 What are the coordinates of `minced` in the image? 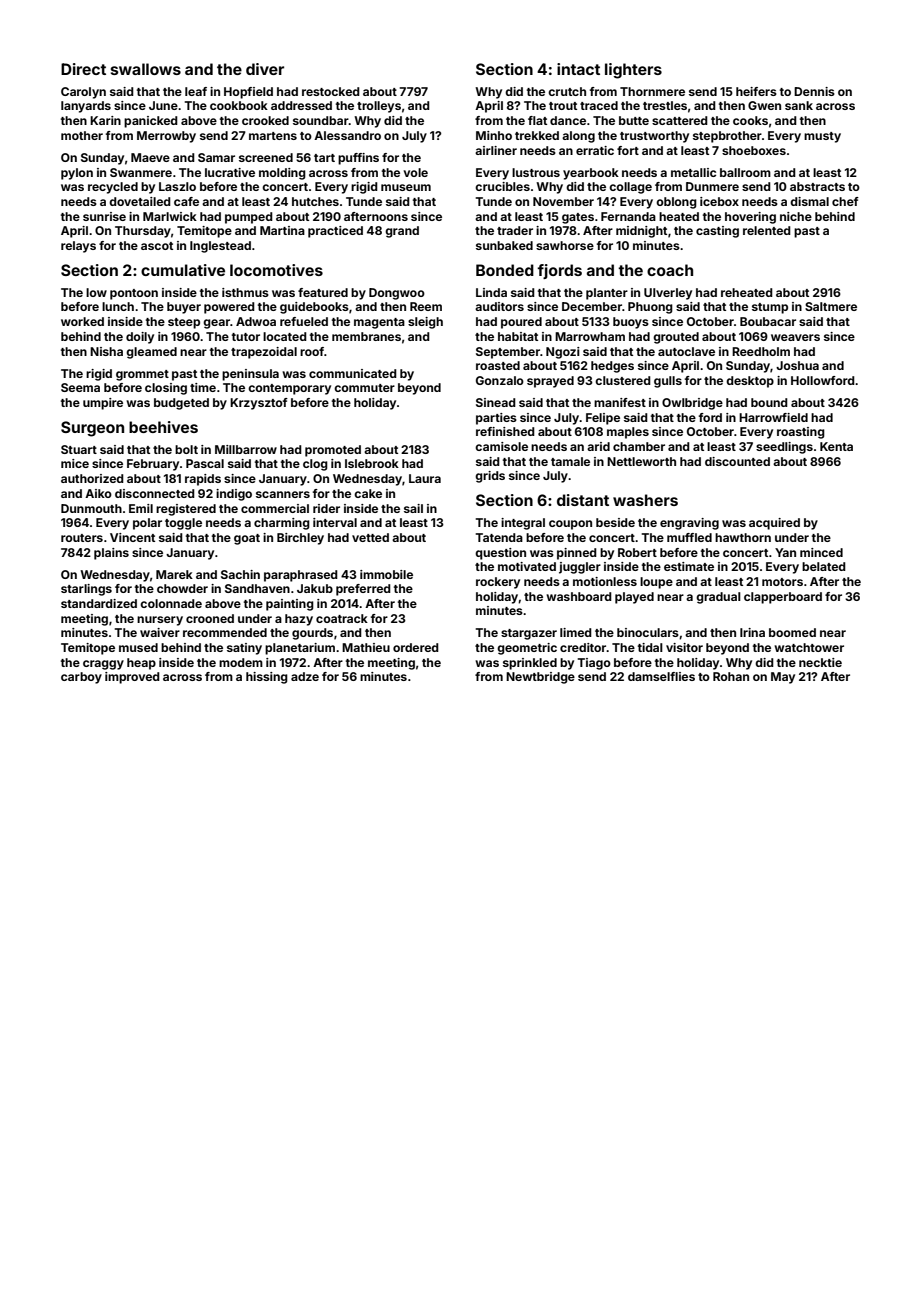 It's located at (821, 552).
